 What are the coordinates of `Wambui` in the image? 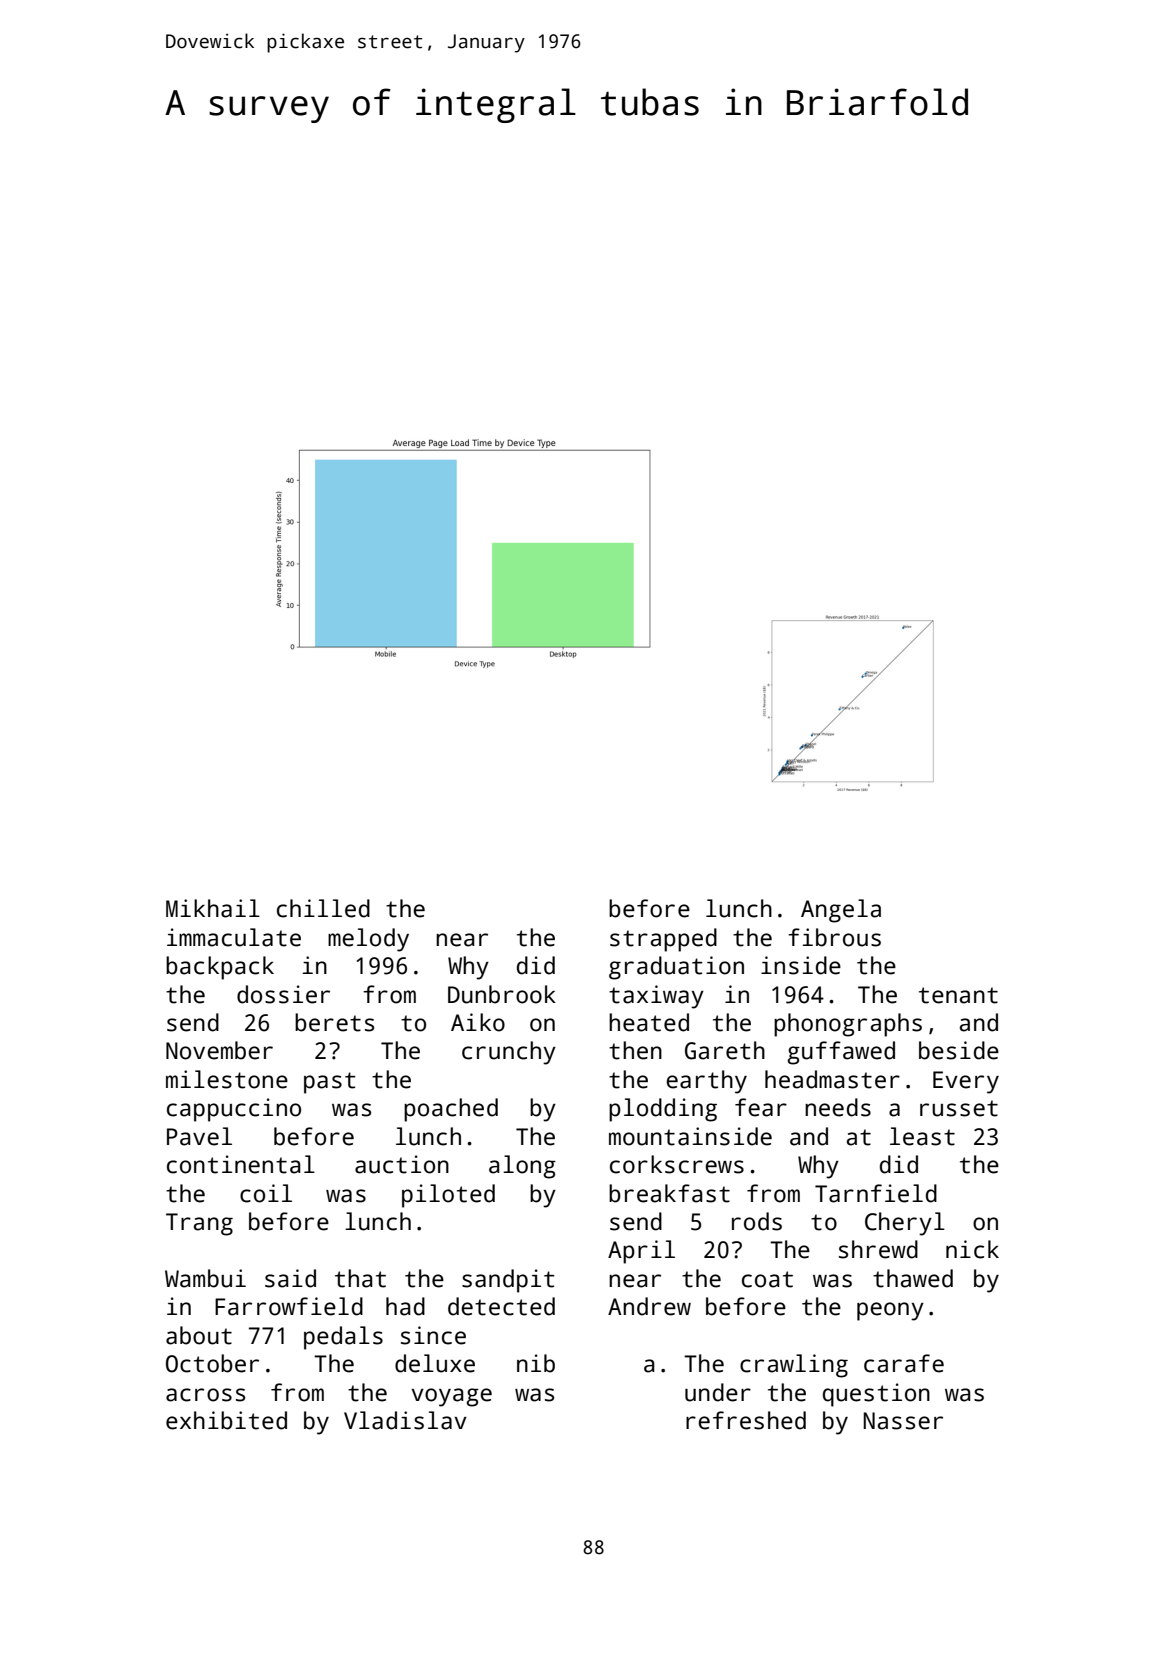 It's located at (205, 1278).
